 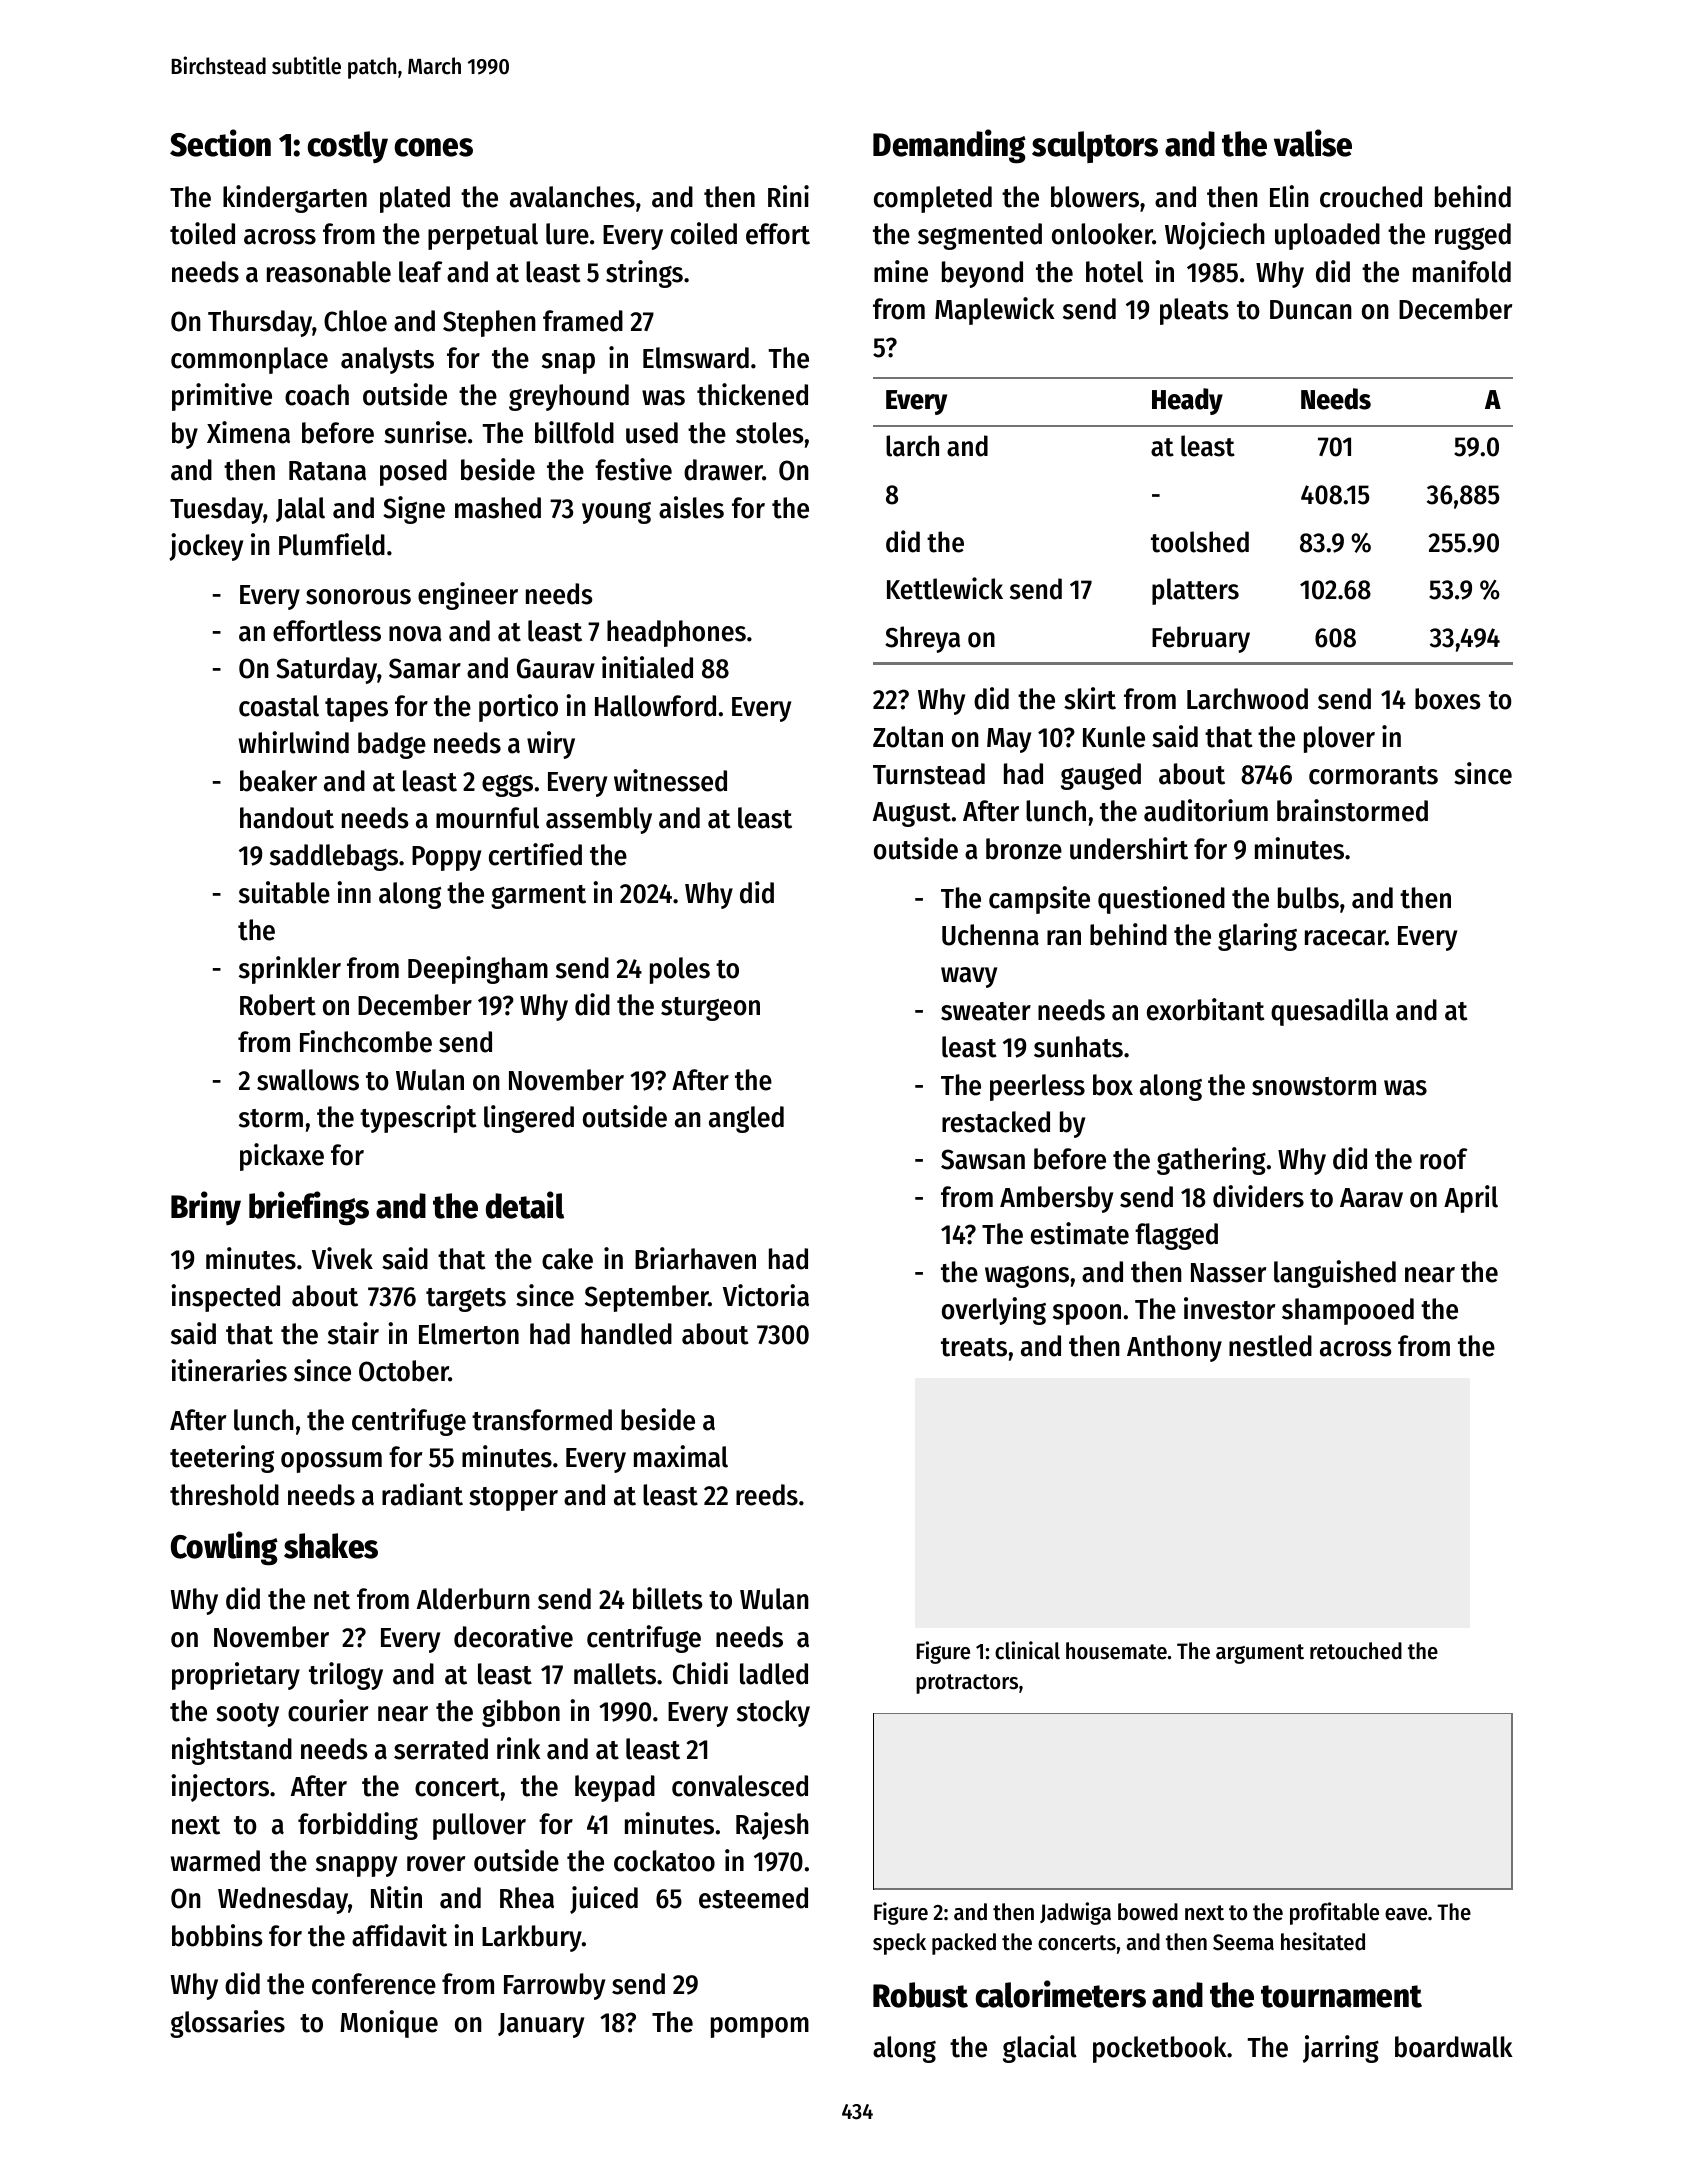 What do you see at coordinates (347, 147) in the screenshot?
I see `costly` at bounding box center [347, 147].
